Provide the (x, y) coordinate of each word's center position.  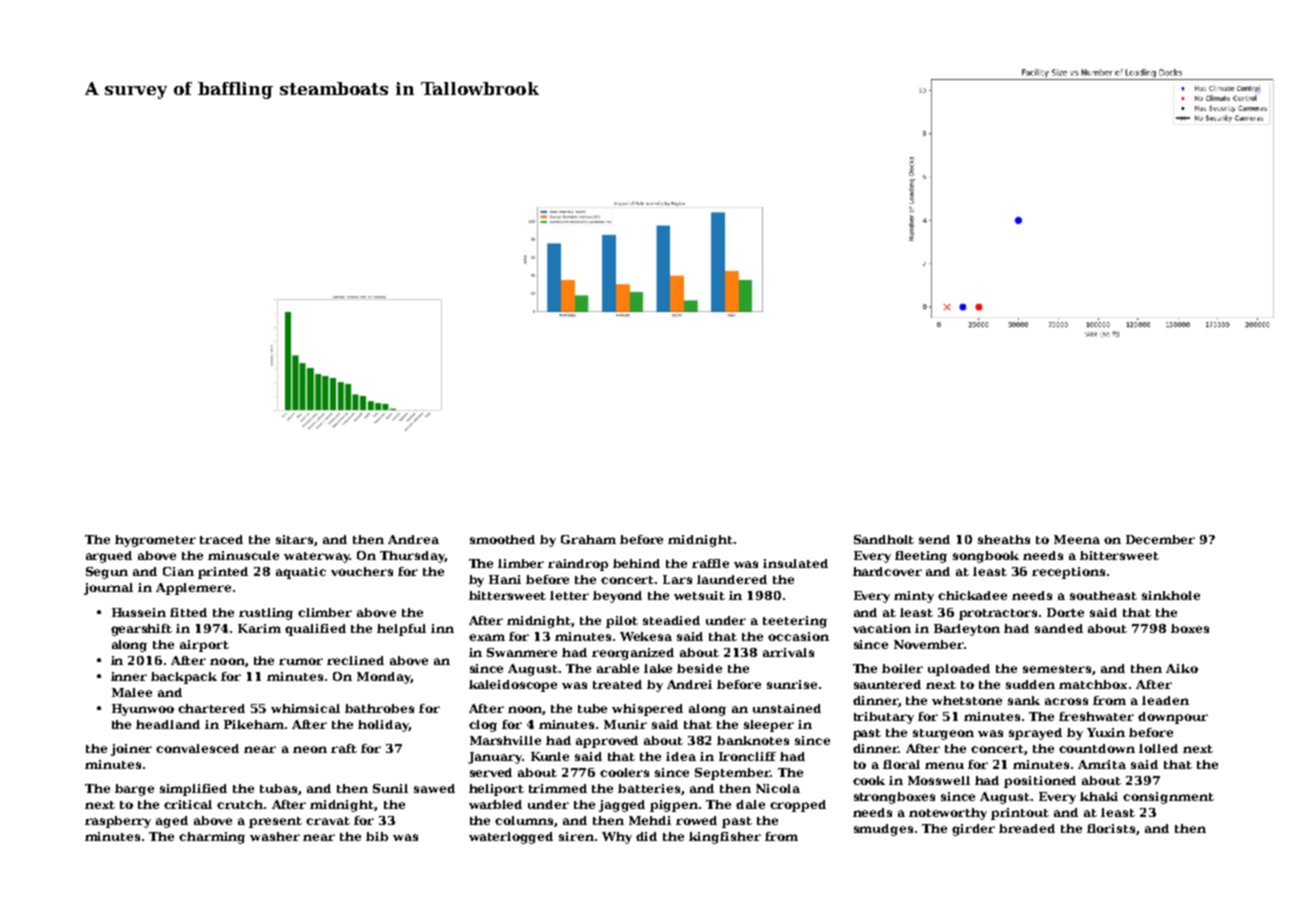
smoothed (502, 539)
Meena (1077, 539)
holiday (383, 726)
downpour (1173, 718)
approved (607, 742)
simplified (193, 790)
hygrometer (155, 541)
